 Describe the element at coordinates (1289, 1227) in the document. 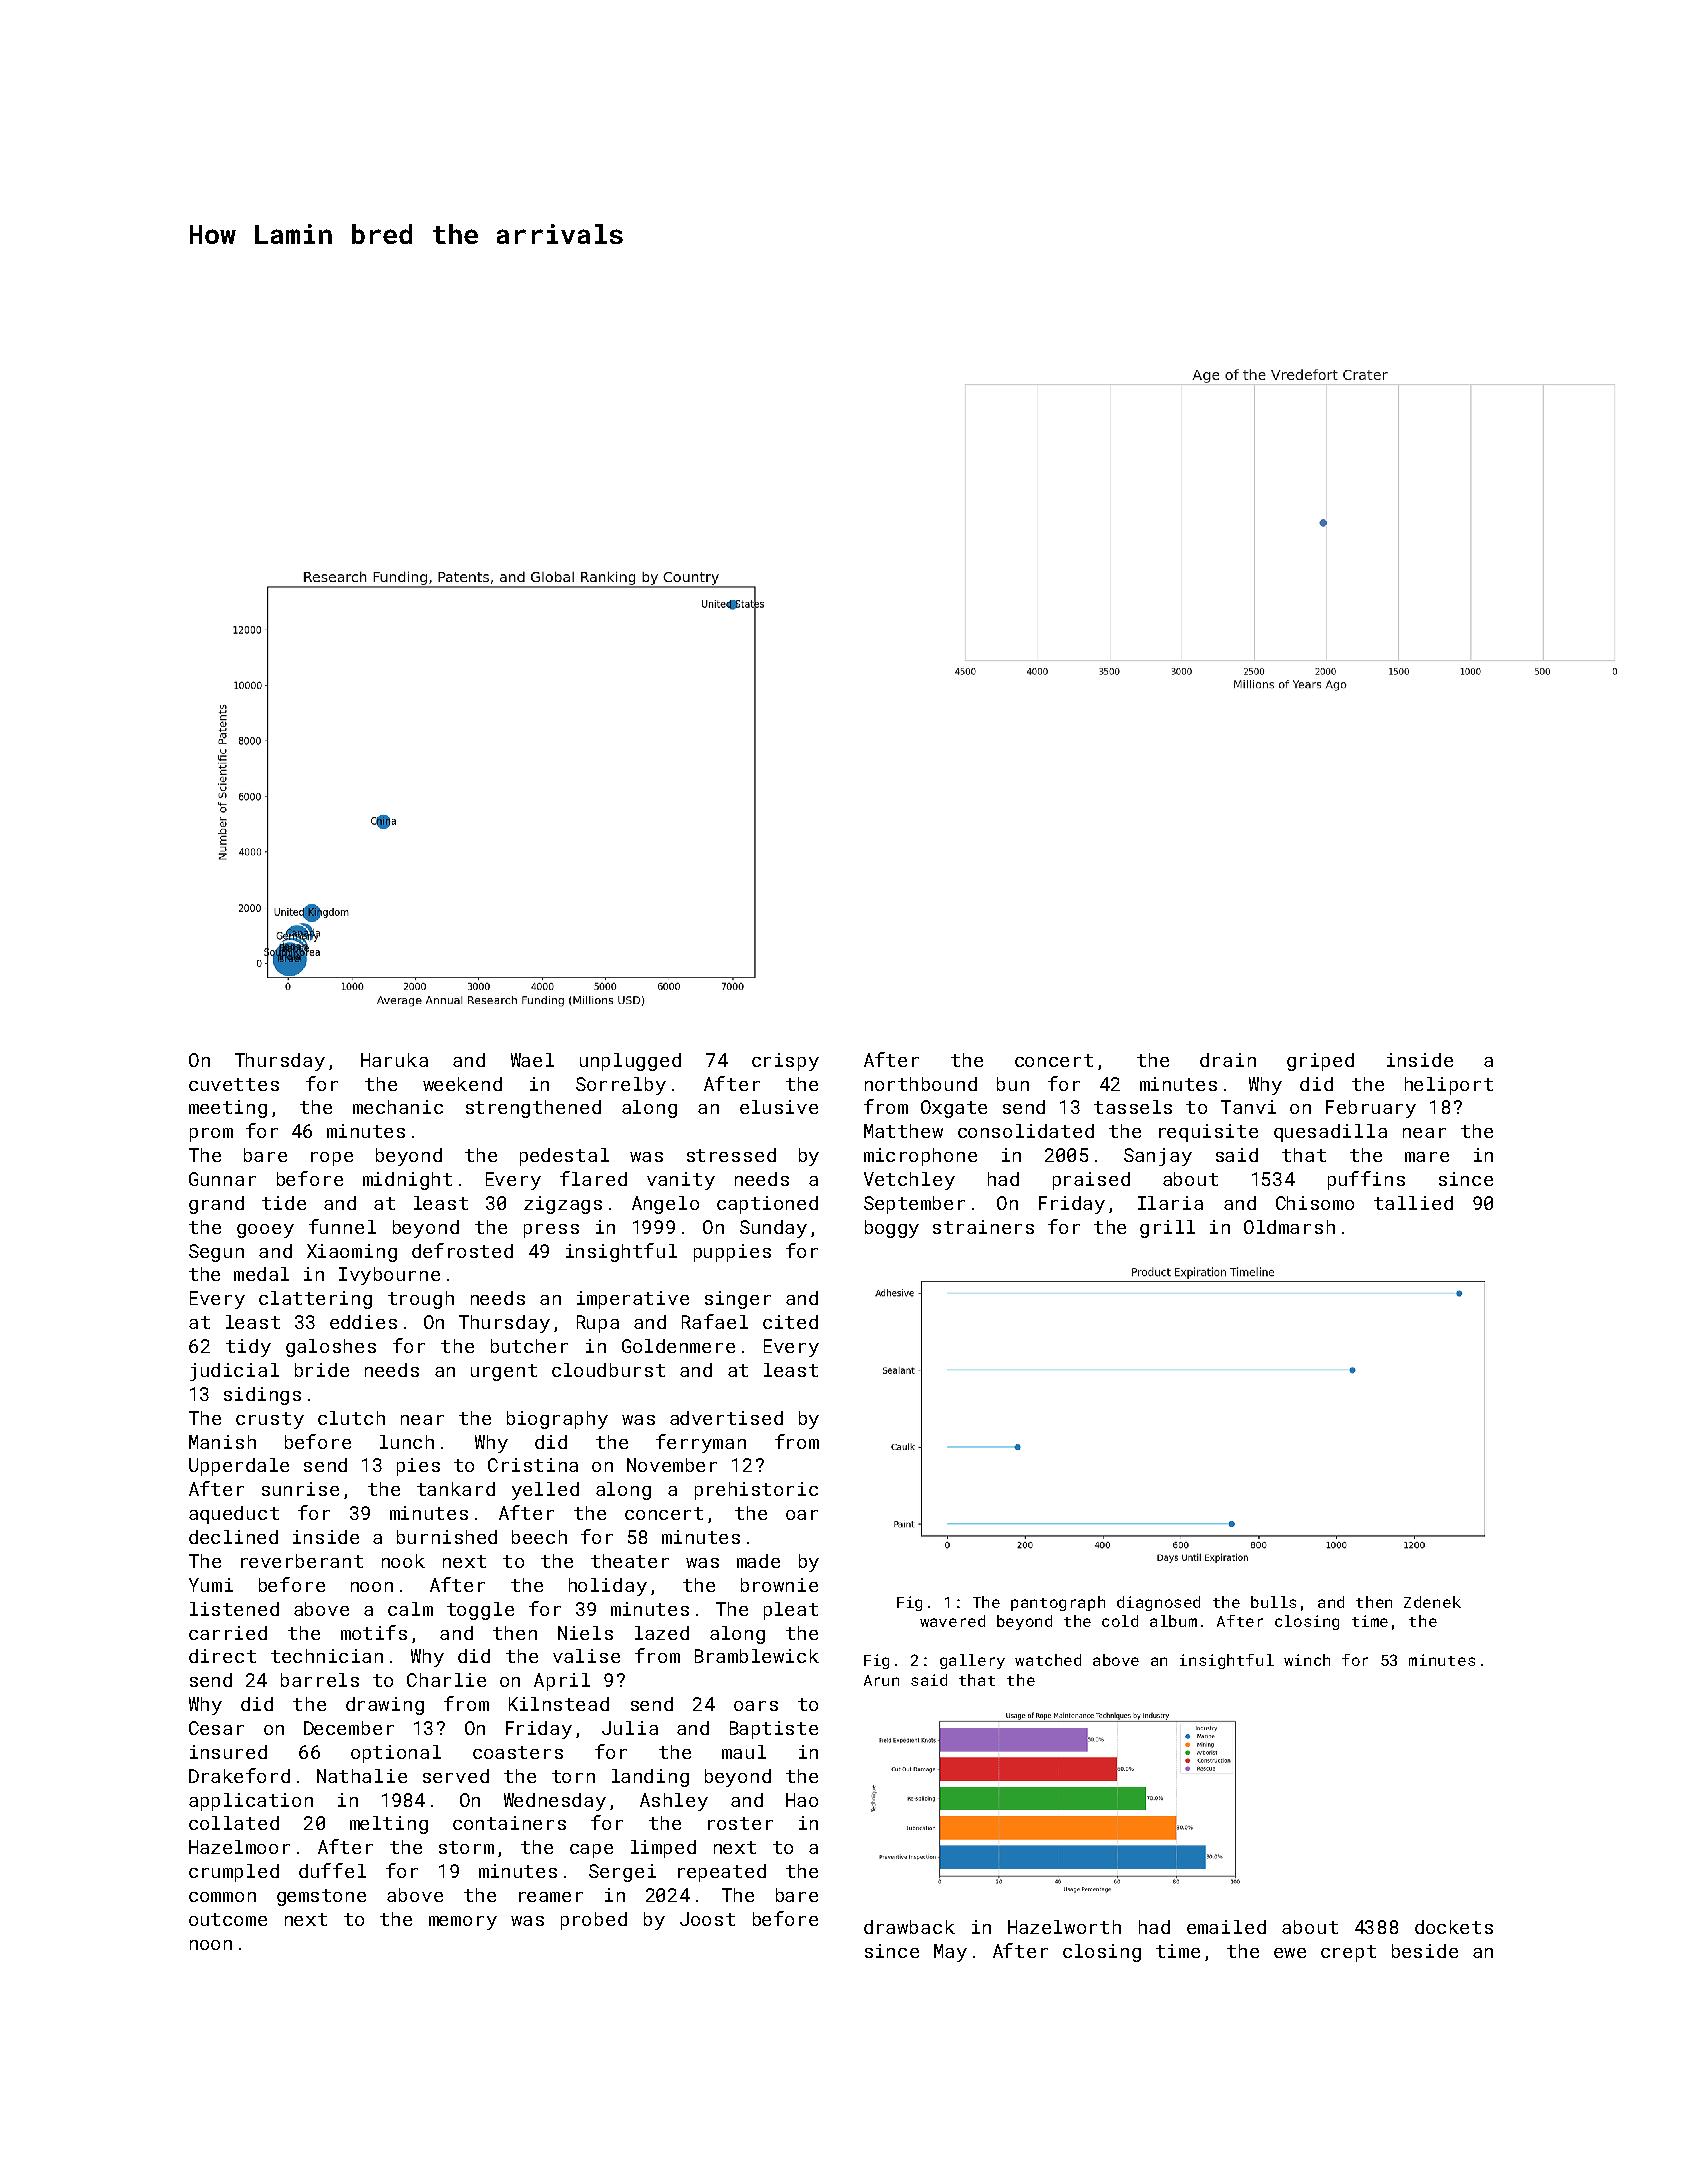

I see `Oldmarsh` at that location.
